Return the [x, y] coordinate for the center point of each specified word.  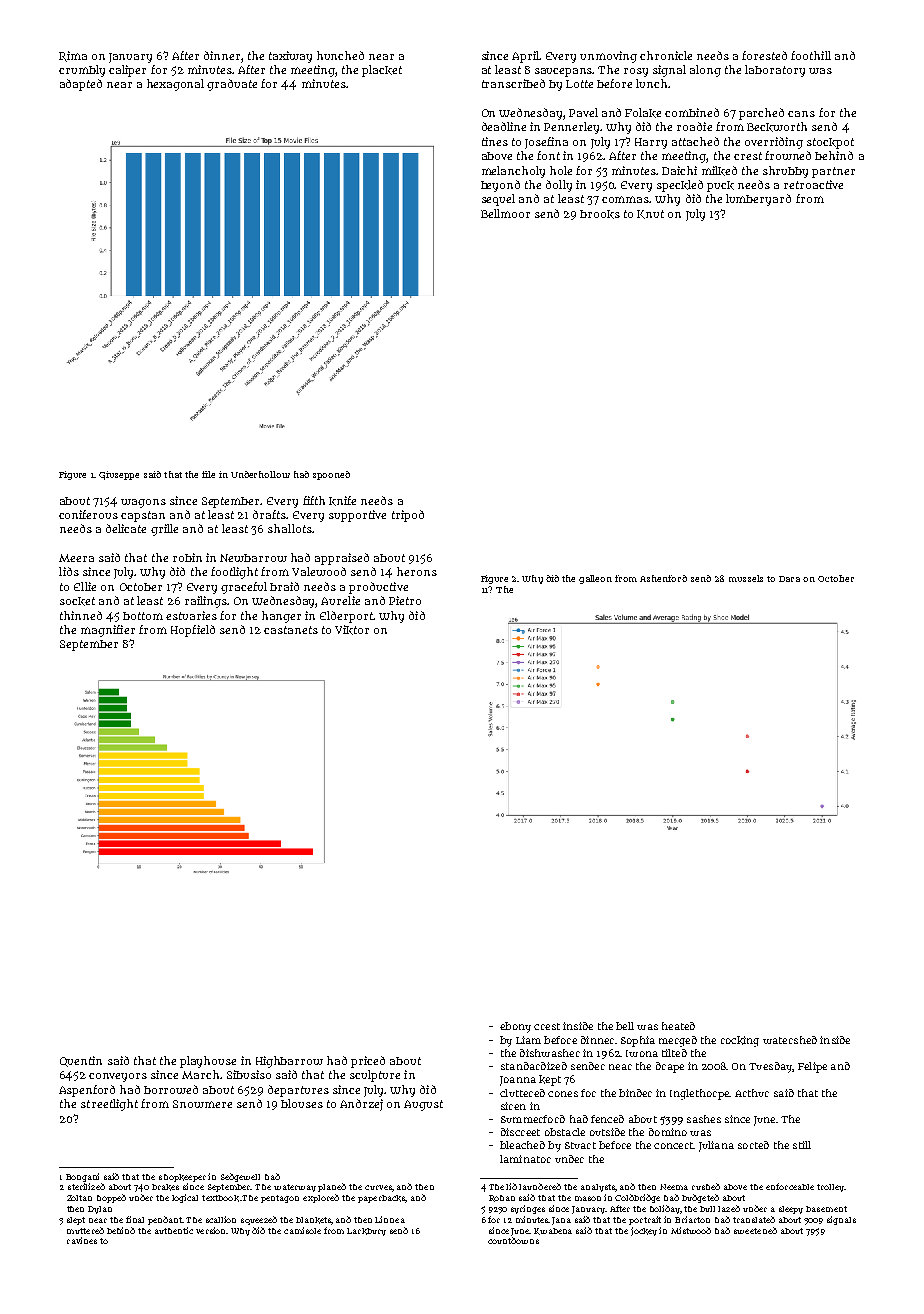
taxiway [290, 57]
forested [764, 55]
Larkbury [366, 1232]
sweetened [755, 1230]
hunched [340, 55]
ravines [82, 1240]
